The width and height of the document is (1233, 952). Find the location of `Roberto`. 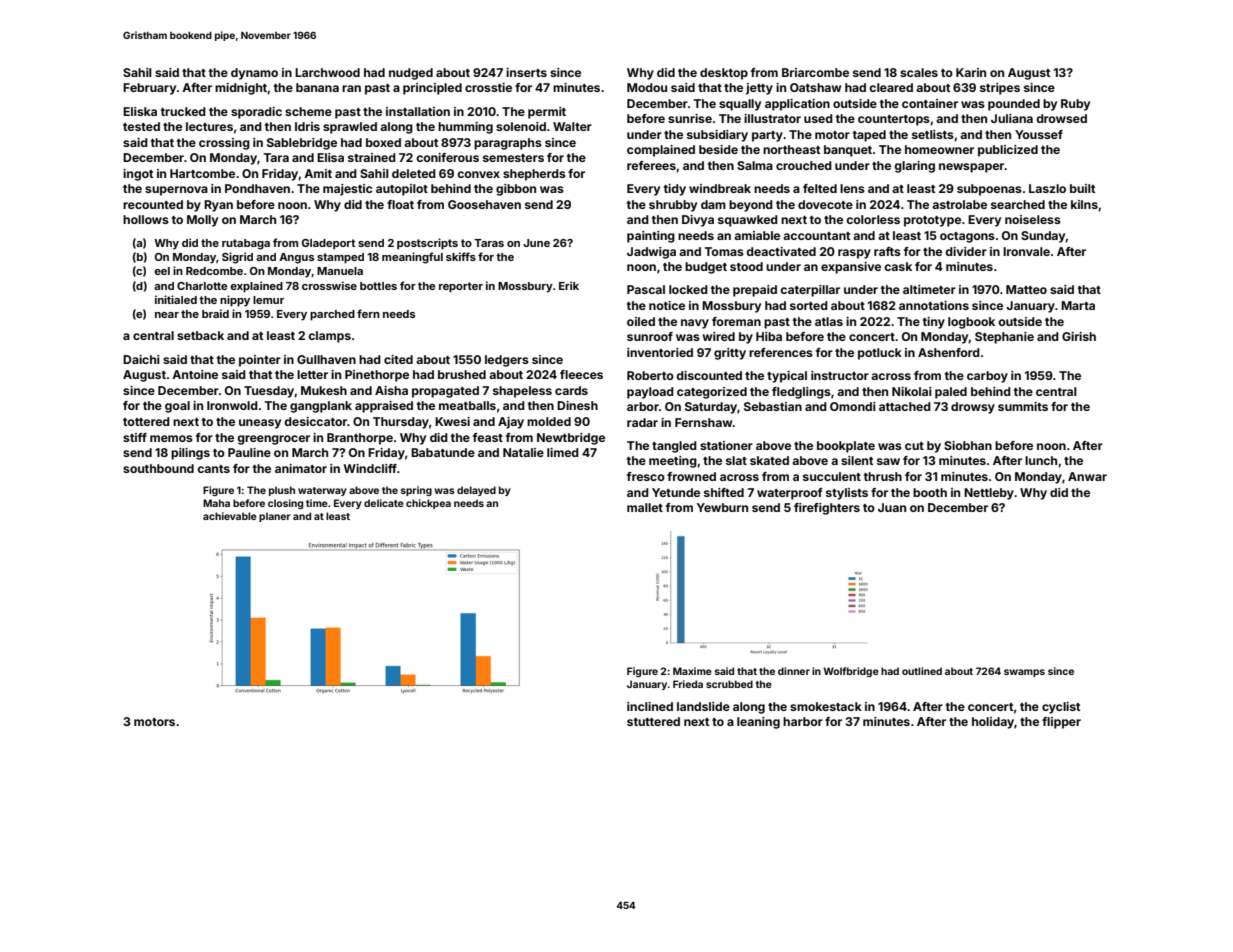

Roberto is located at coordinates (650, 375).
